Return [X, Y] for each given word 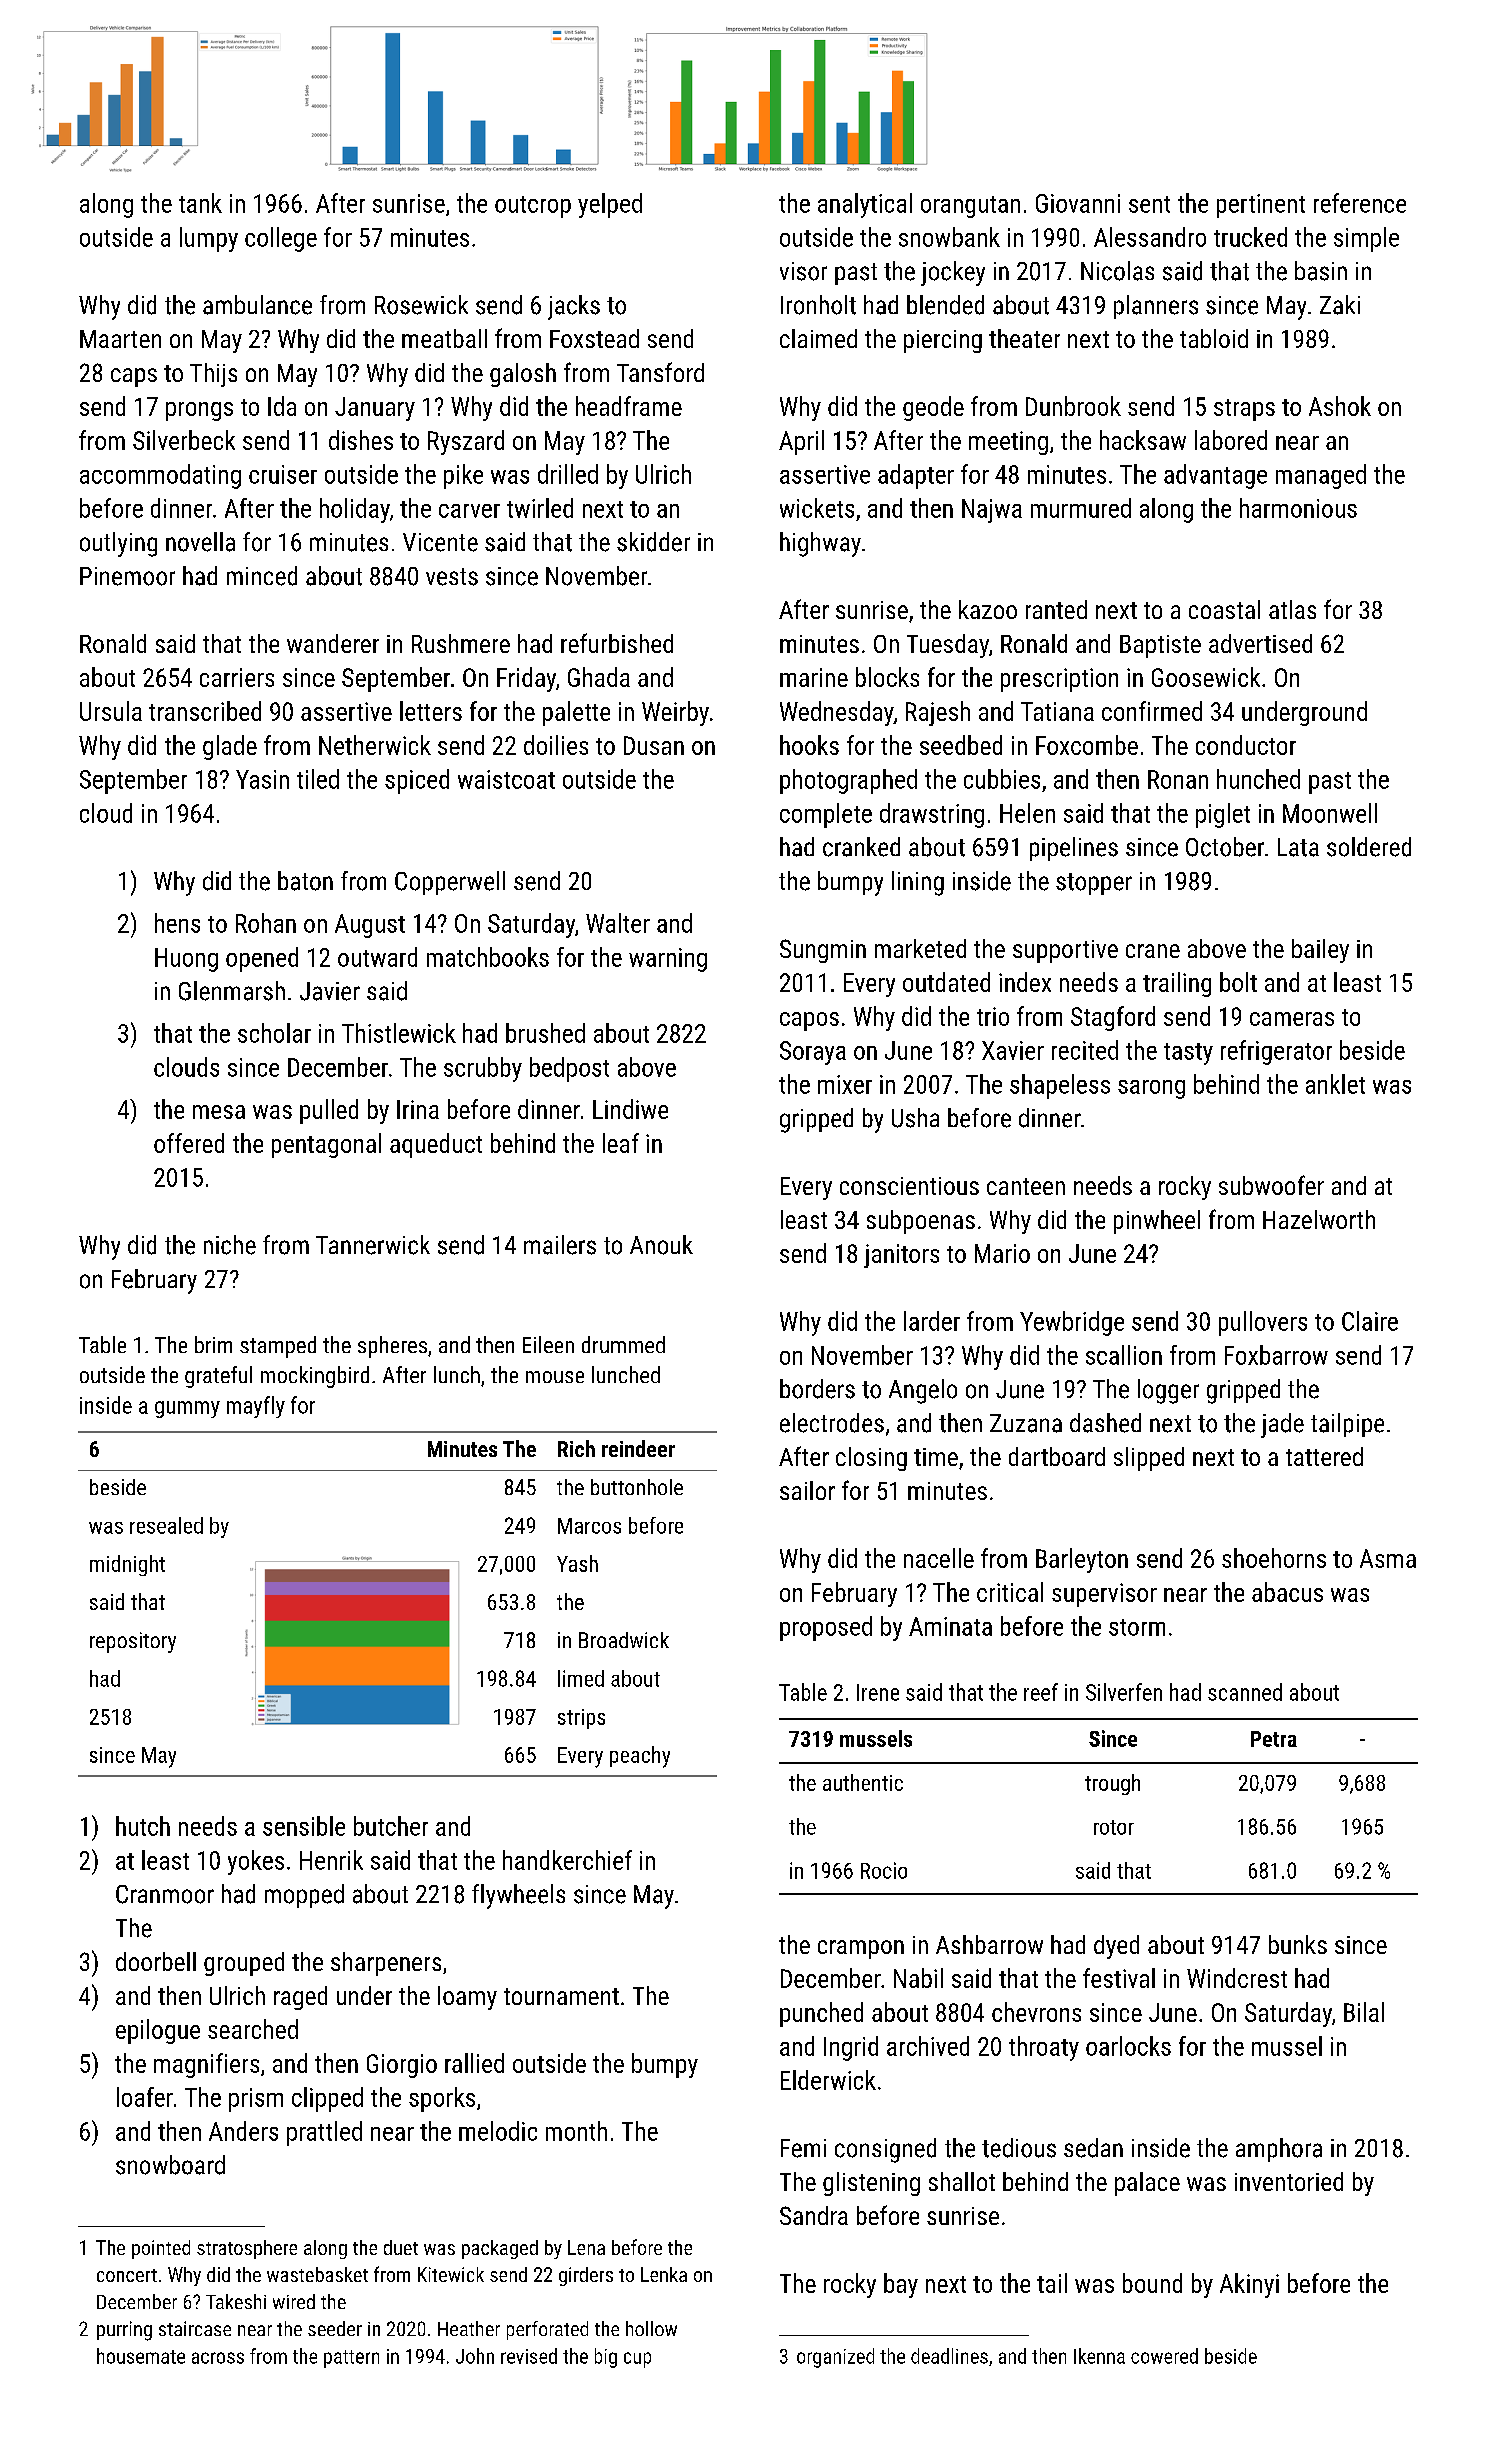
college [281, 239]
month [576, 2131]
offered [189, 1143]
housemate [141, 2356]
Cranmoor [165, 1894]
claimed [818, 338]
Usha [915, 1118]
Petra [1274, 1739]
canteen [1026, 1186]
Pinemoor [127, 576]
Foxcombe [1087, 745]
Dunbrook [1073, 406]
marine [814, 677]
